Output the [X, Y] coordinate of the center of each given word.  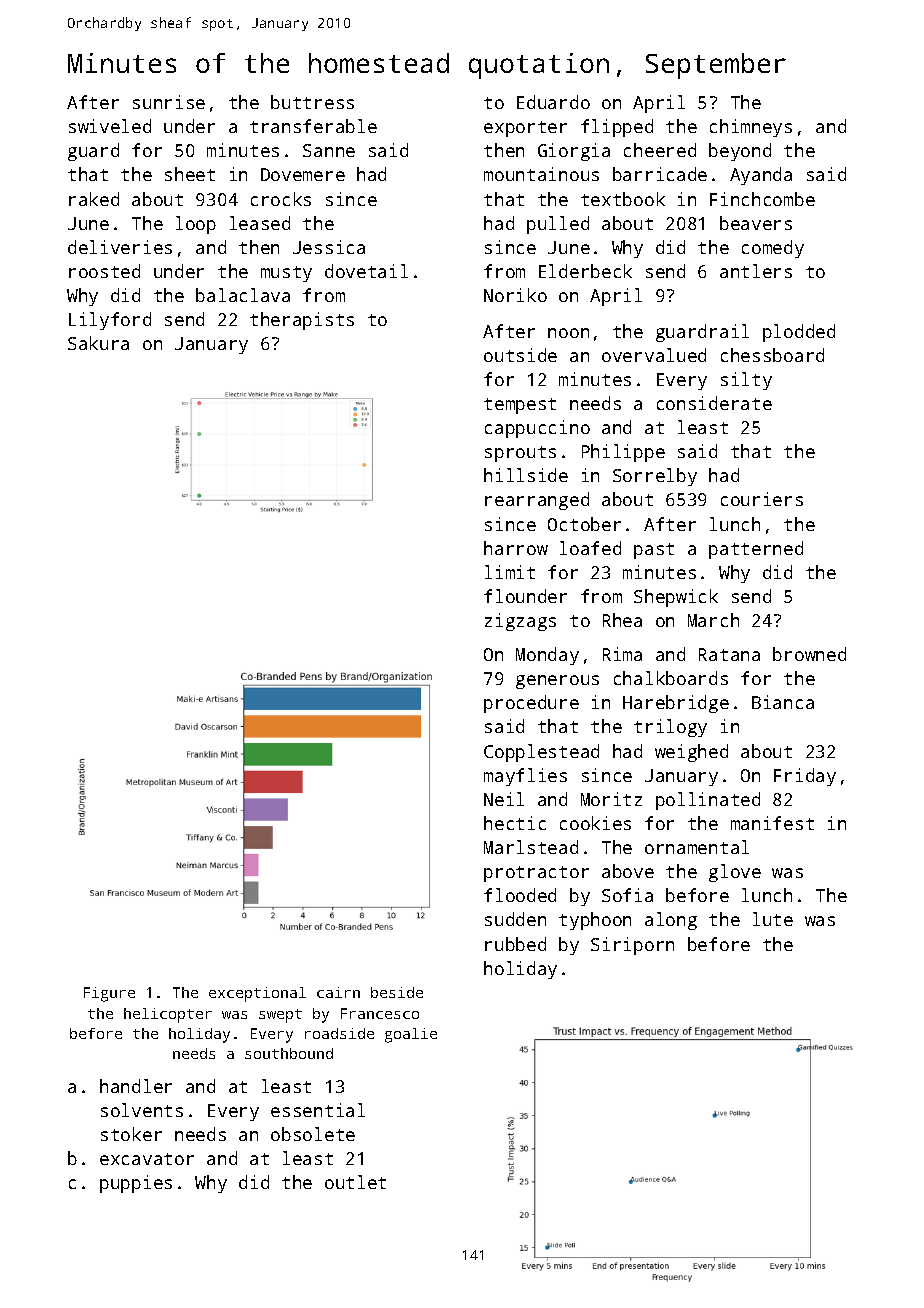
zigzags [520, 622]
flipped [617, 128]
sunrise [169, 102]
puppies [136, 1184]
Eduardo [553, 102]
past [654, 551]
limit [510, 572]
